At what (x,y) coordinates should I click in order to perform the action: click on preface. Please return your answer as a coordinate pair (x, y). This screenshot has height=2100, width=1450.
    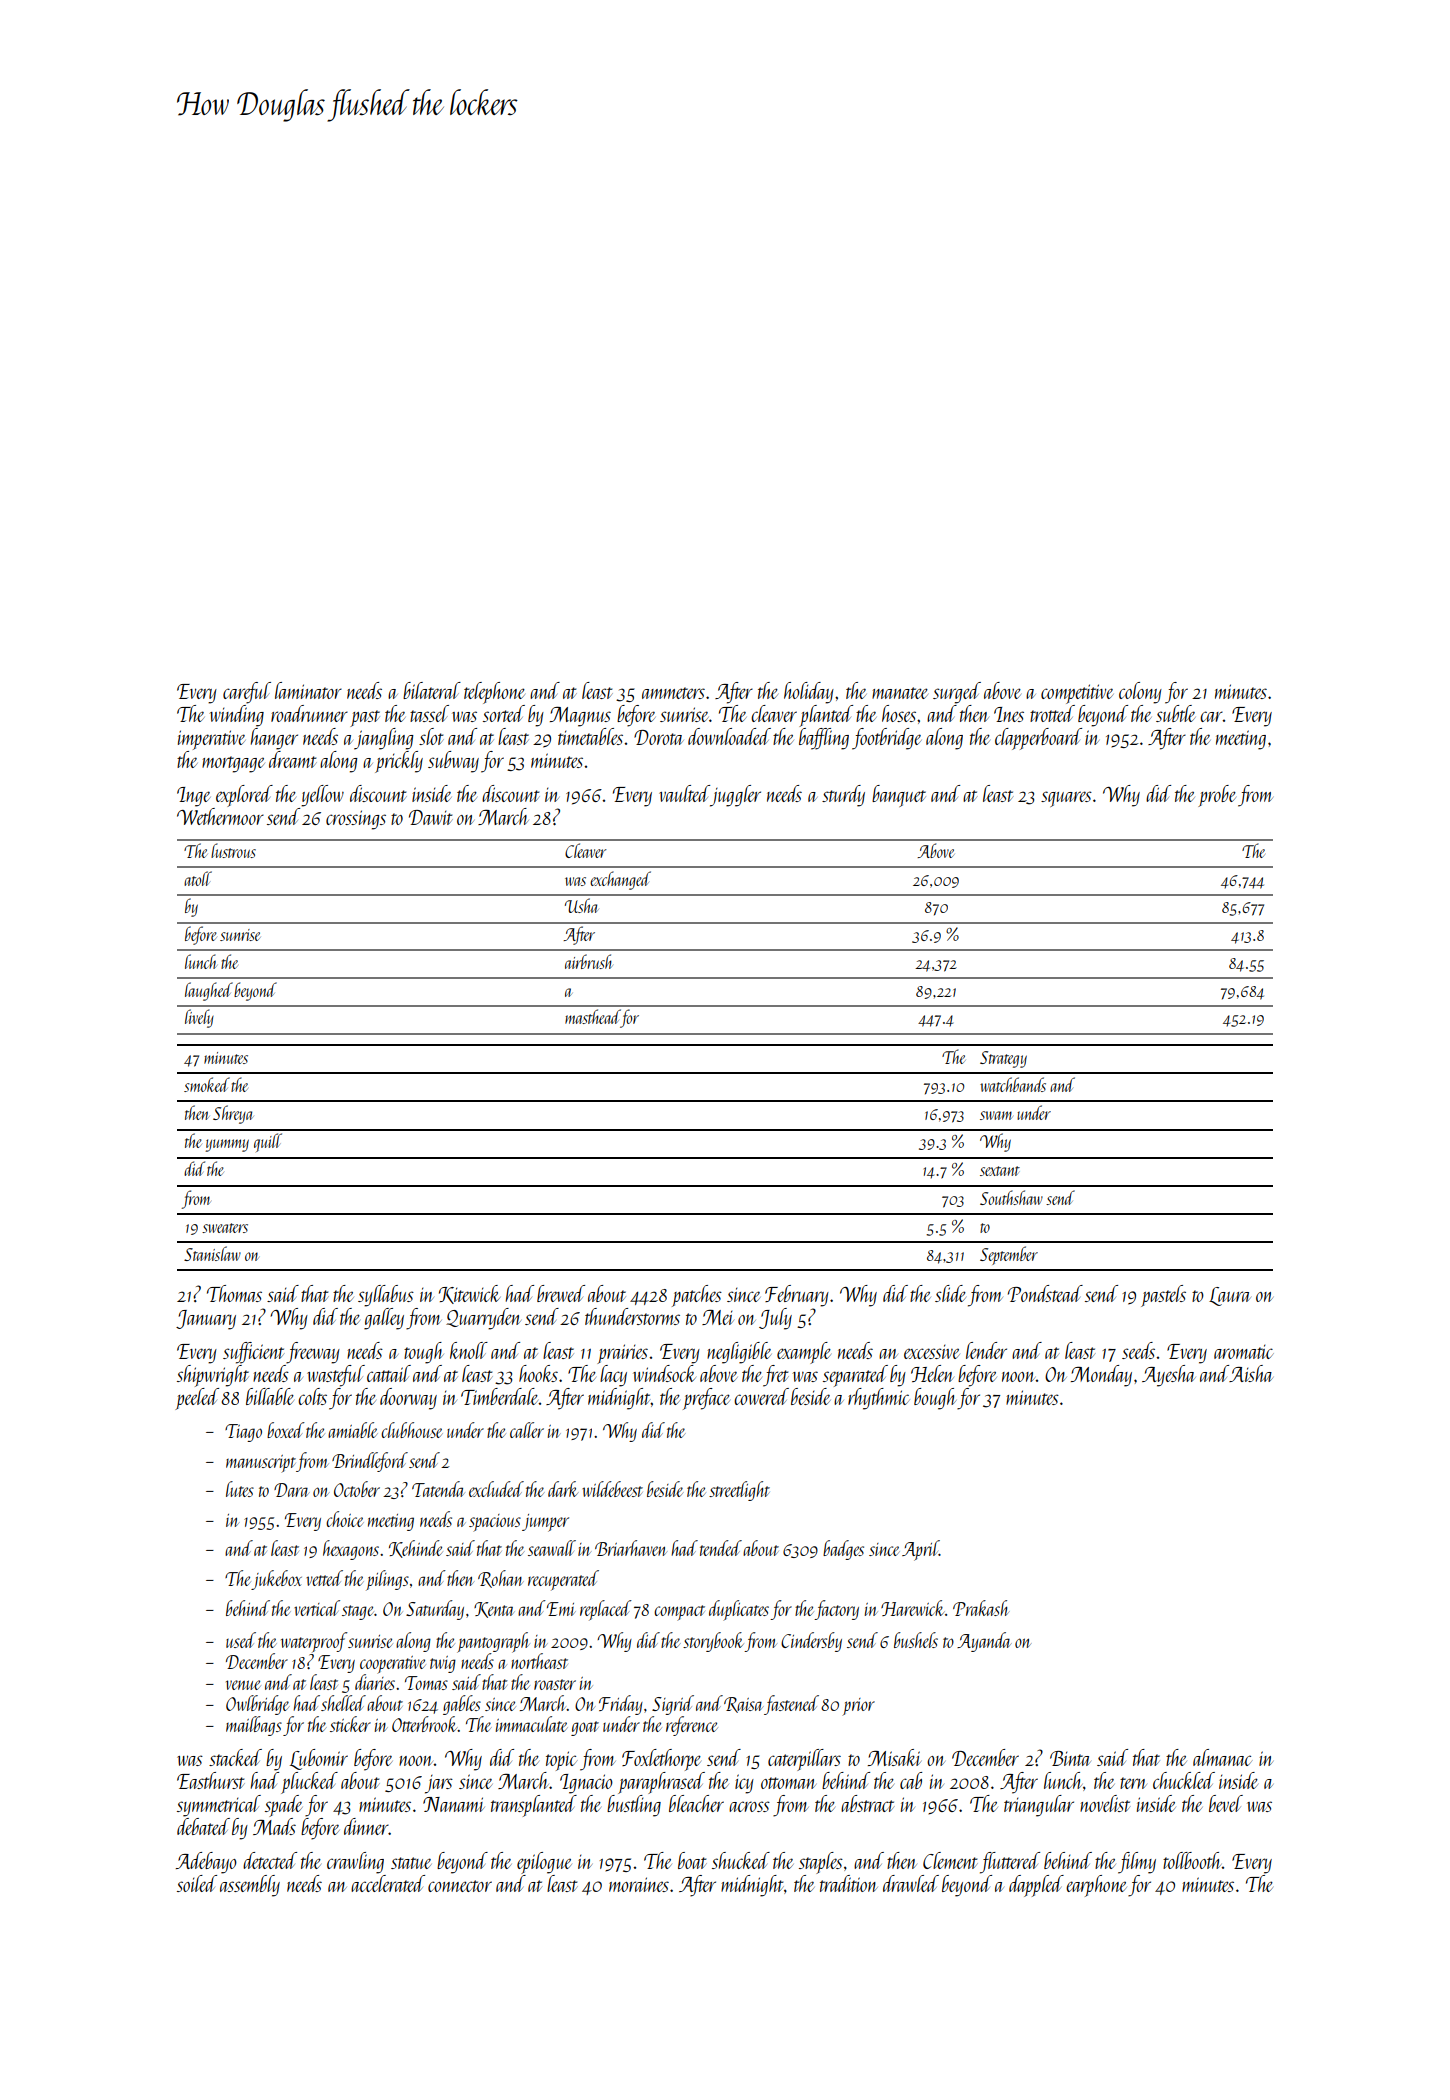
    Looking at the image, I should click on (706, 1399).
